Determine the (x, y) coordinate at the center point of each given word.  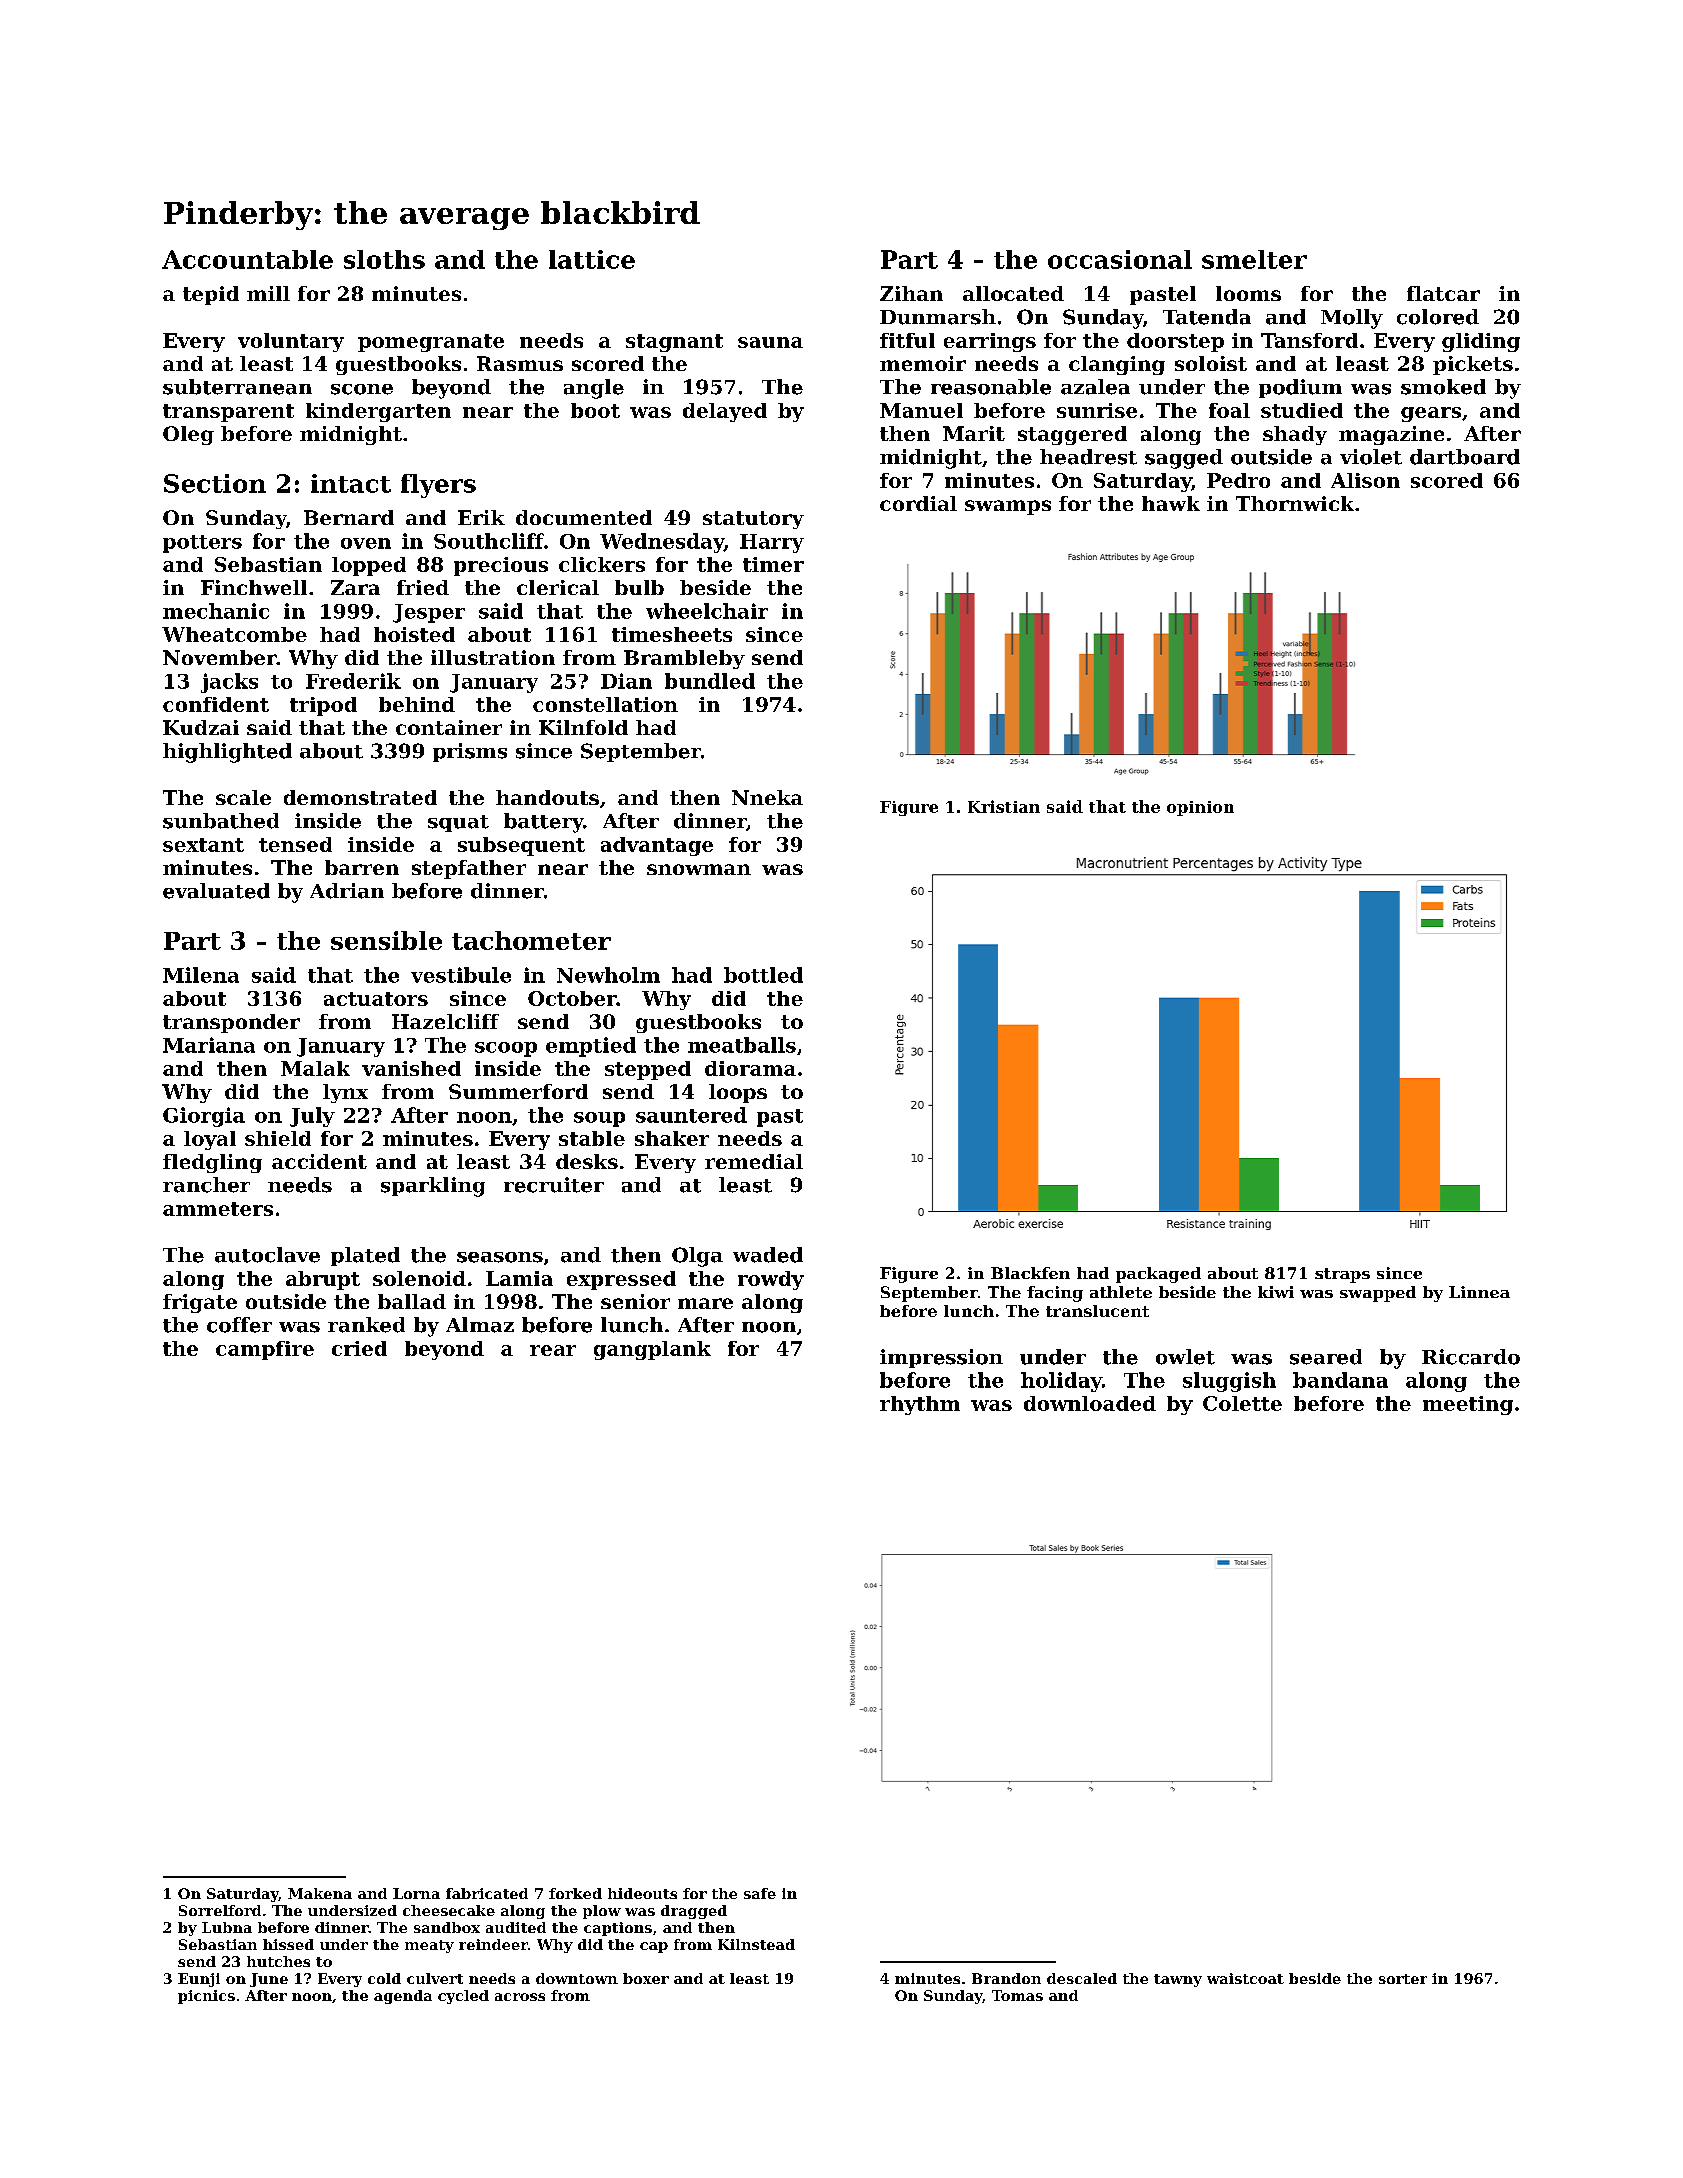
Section (215, 483)
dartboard (1465, 457)
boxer (646, 1978)
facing (1055, 1294)
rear (553, 1350)
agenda (403, 1997)
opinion (1200, 808)
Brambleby (684, 659)
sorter (1403, 1979)
